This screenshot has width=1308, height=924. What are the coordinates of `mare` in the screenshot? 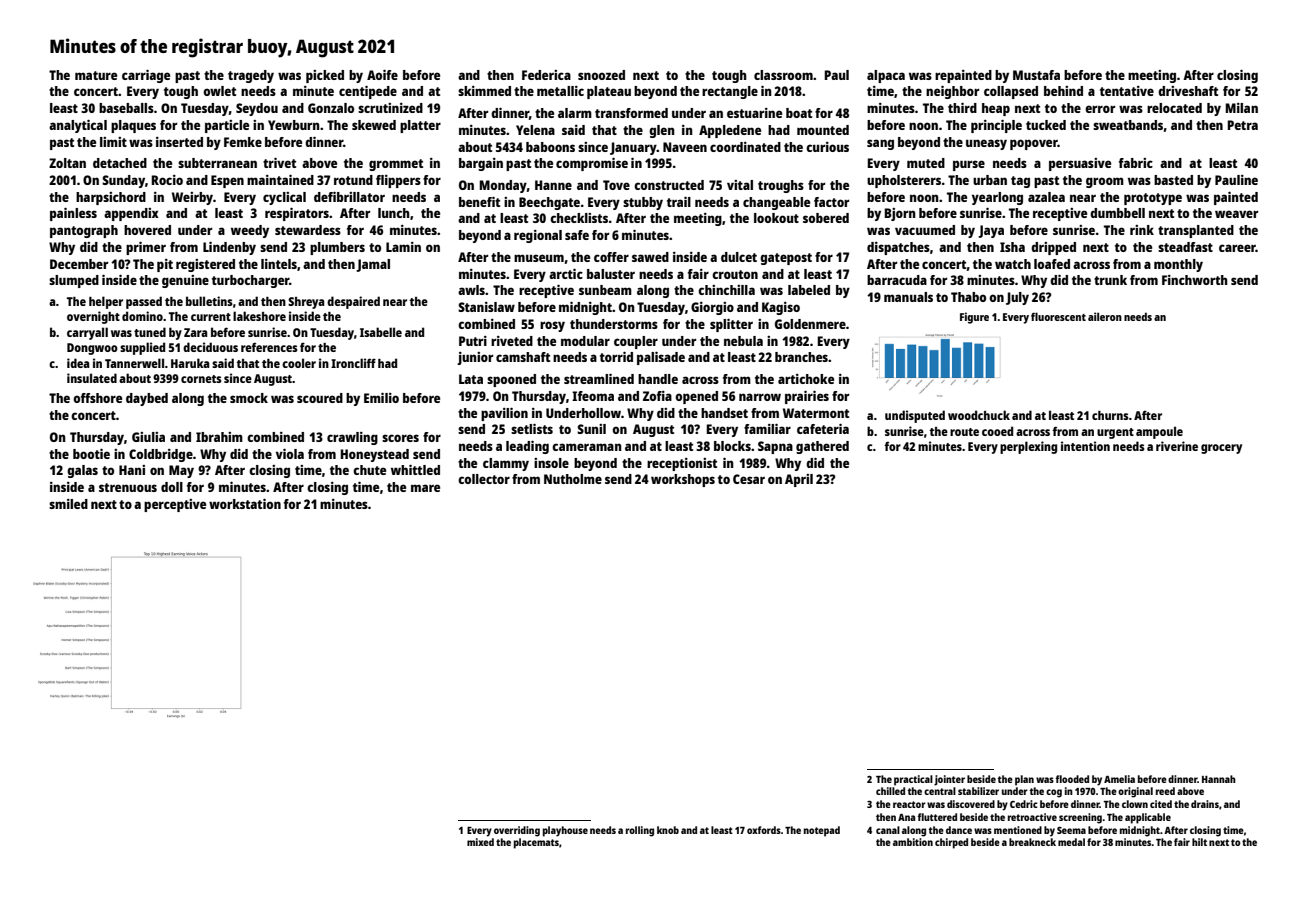 It's located at (425, 488).
